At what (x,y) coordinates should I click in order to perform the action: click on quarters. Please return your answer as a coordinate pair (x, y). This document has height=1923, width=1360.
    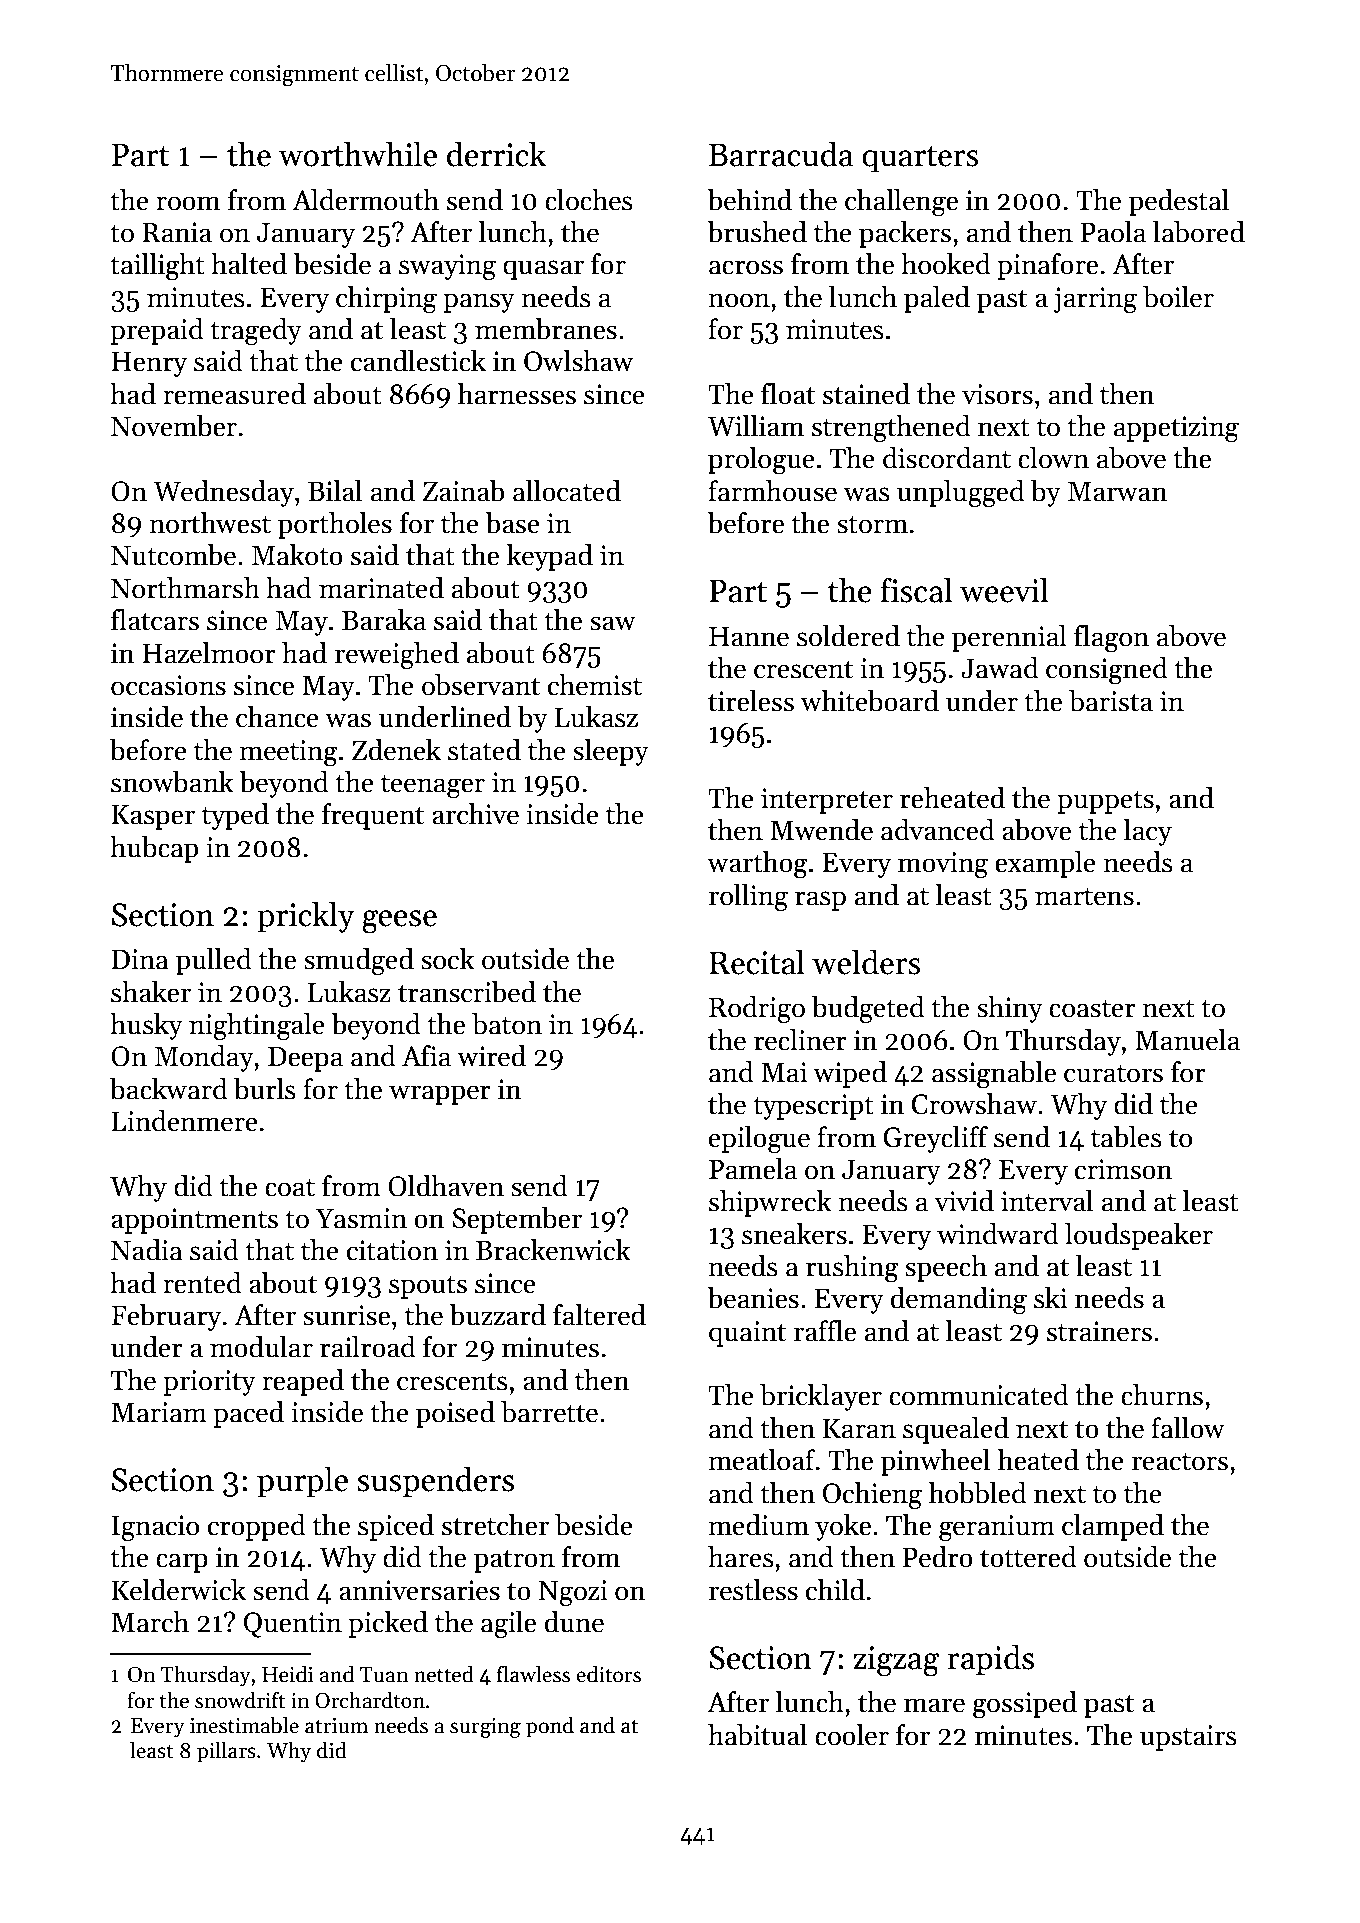
    Looking at the image, I should click on (920, 159).
